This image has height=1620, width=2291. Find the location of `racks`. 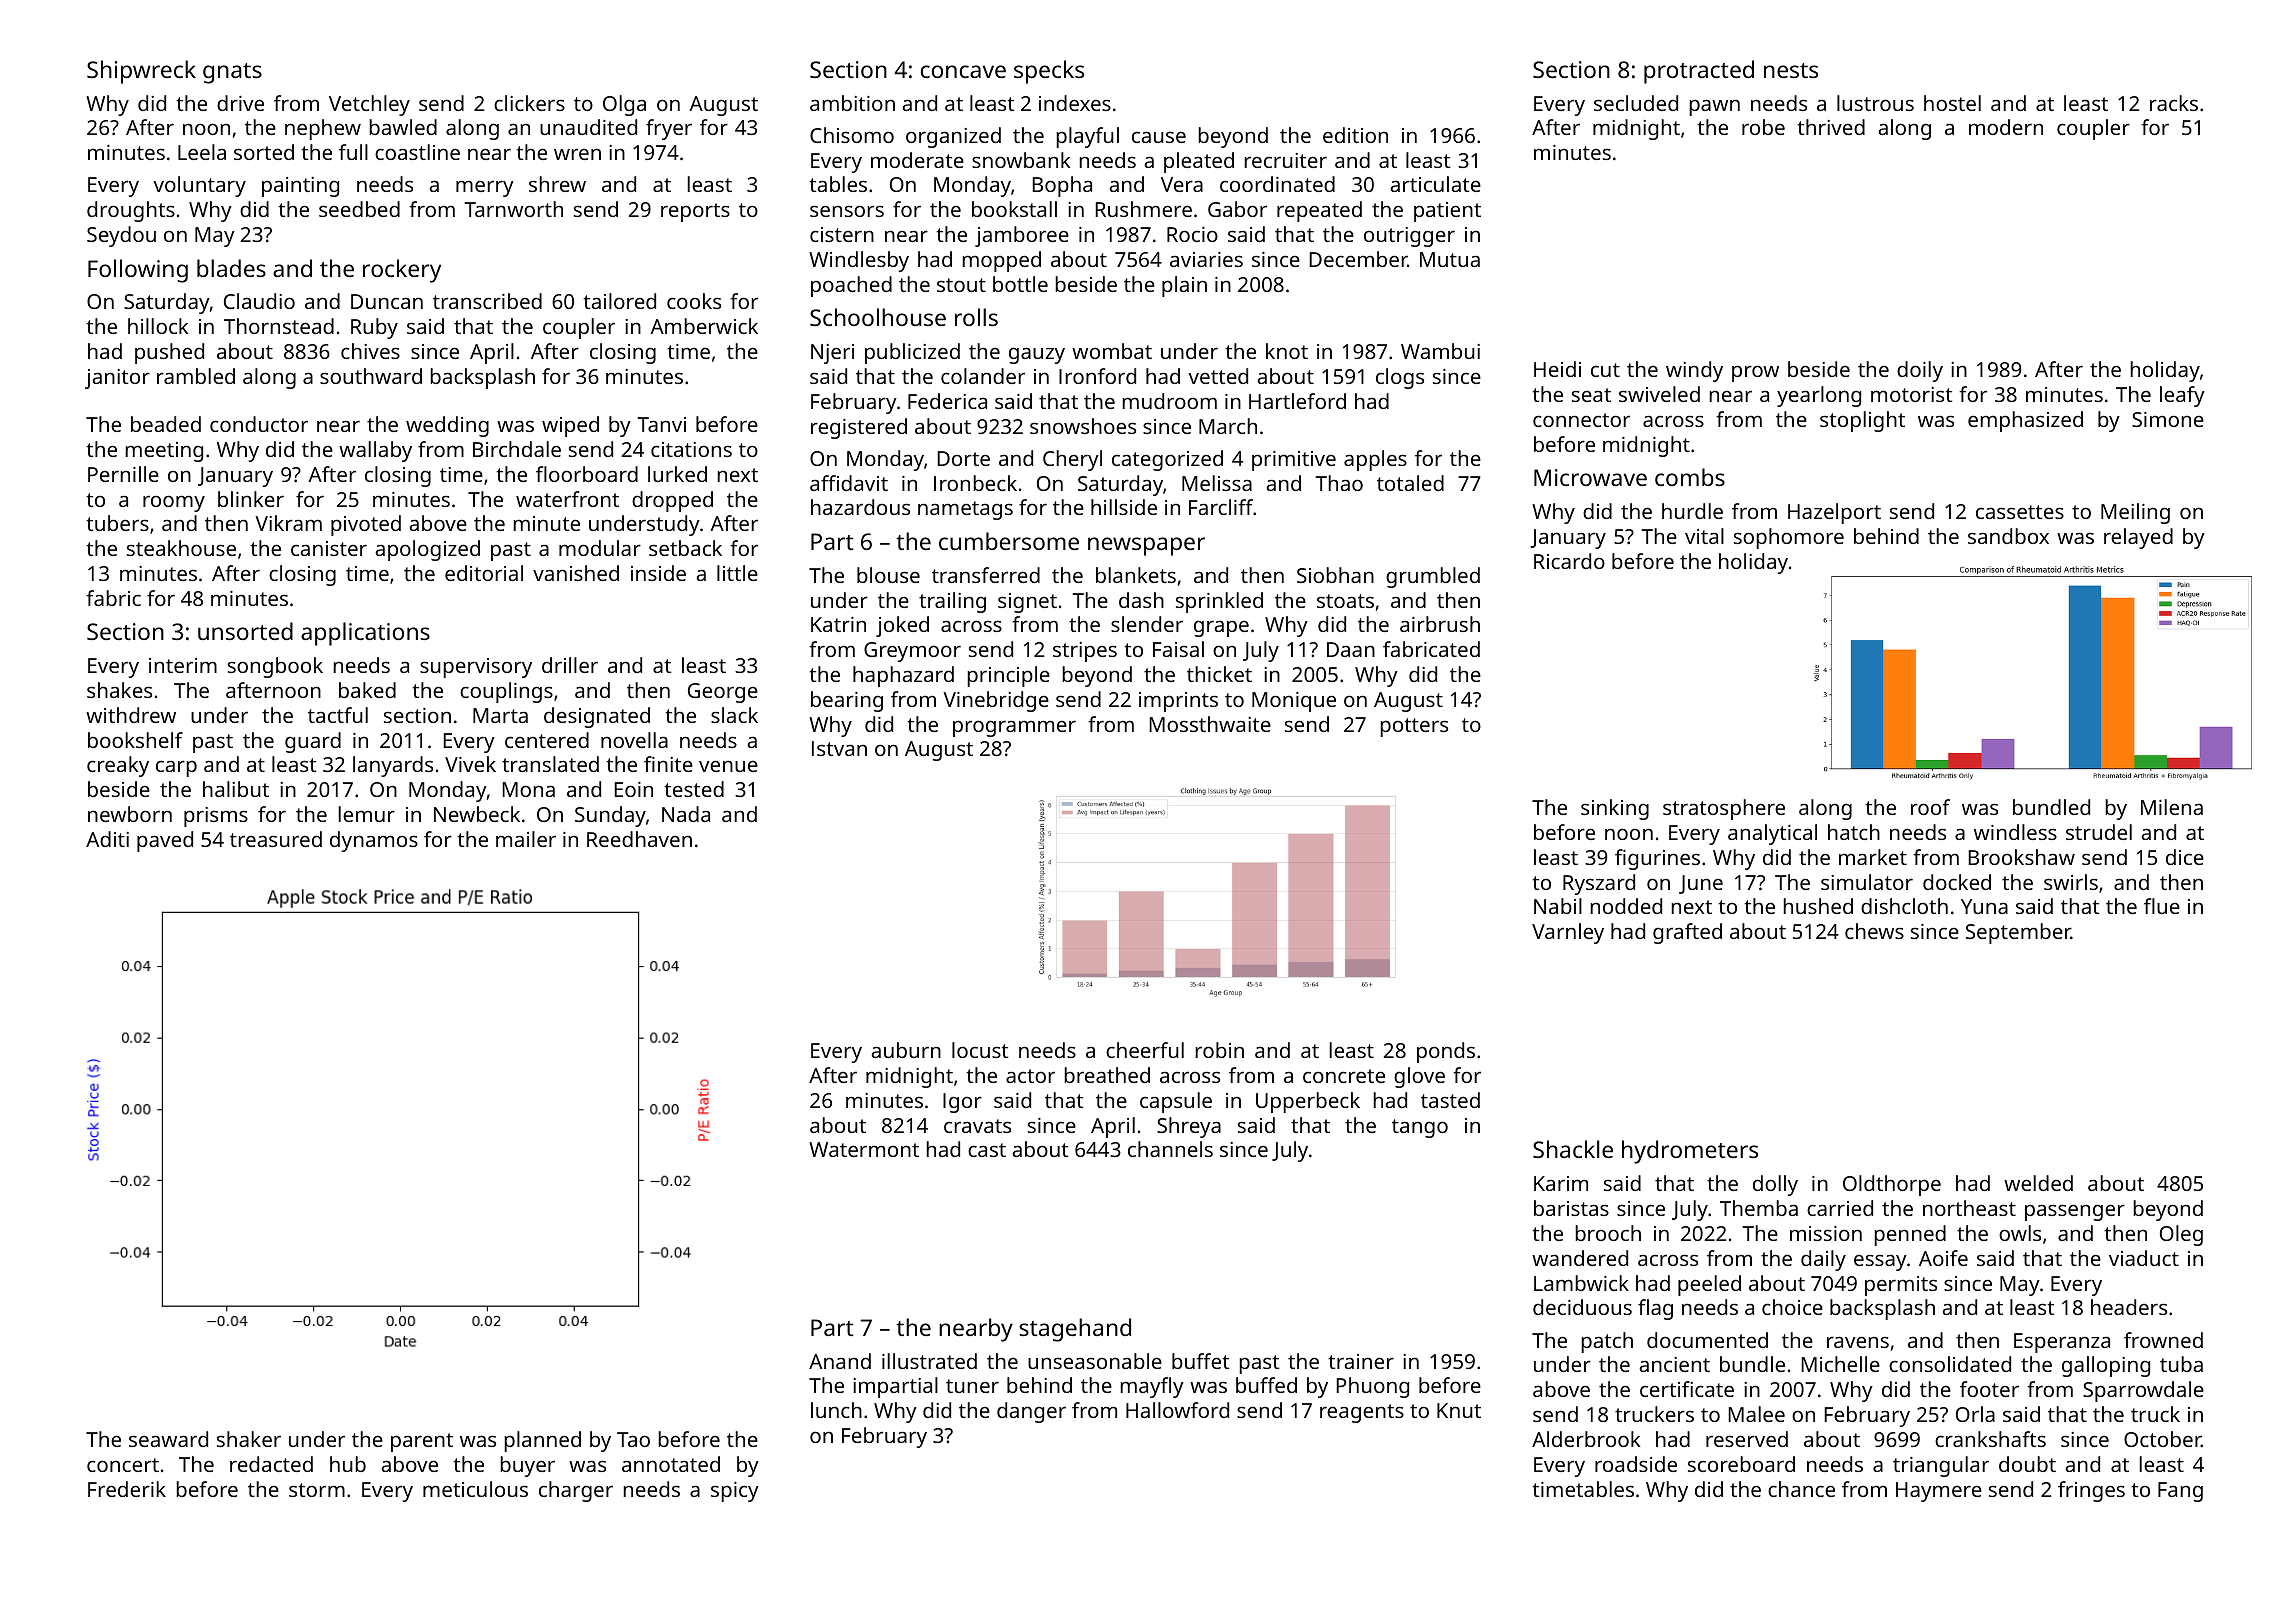

racks is located at coordinates (2174, 103).
